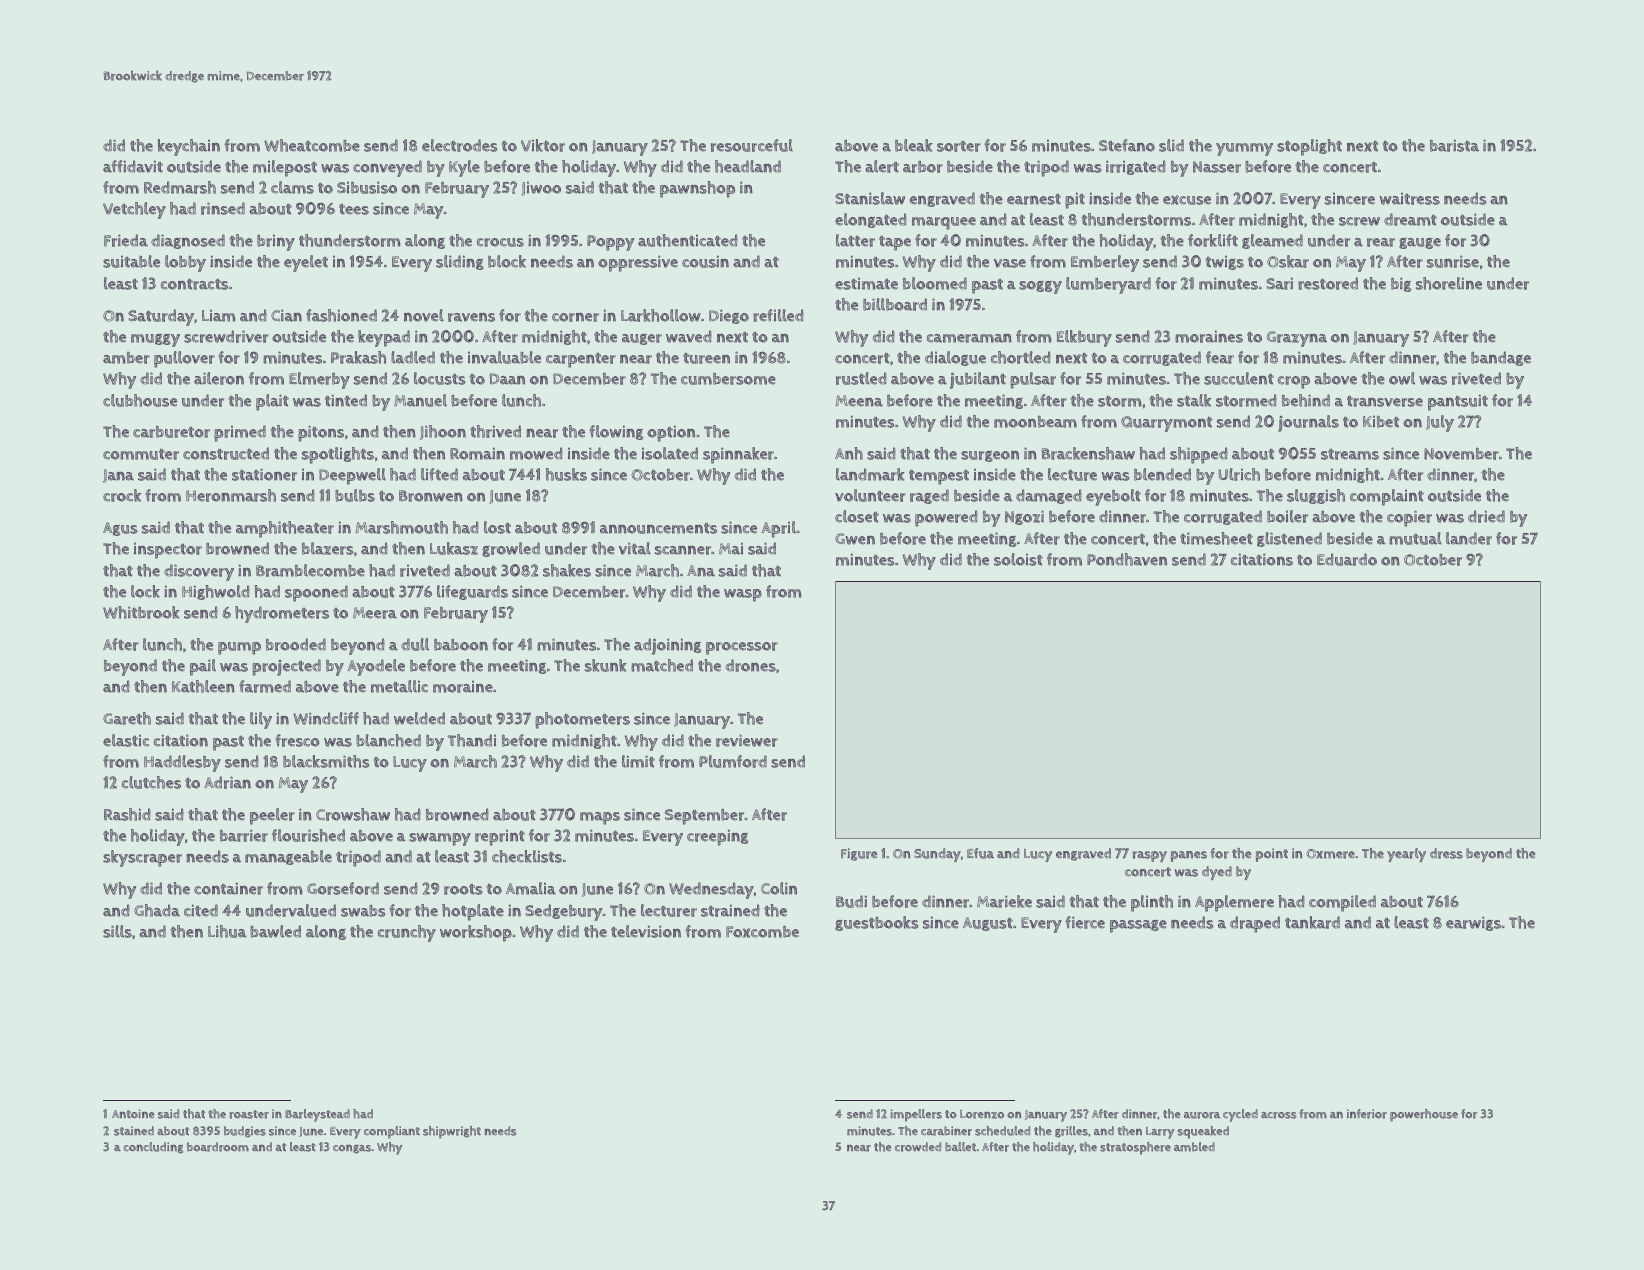 The image size is (1644, 1270). What do you see at coordinates (218, 315) in the screenshot?
I see `Liam` at bounding box center [218, 315].
